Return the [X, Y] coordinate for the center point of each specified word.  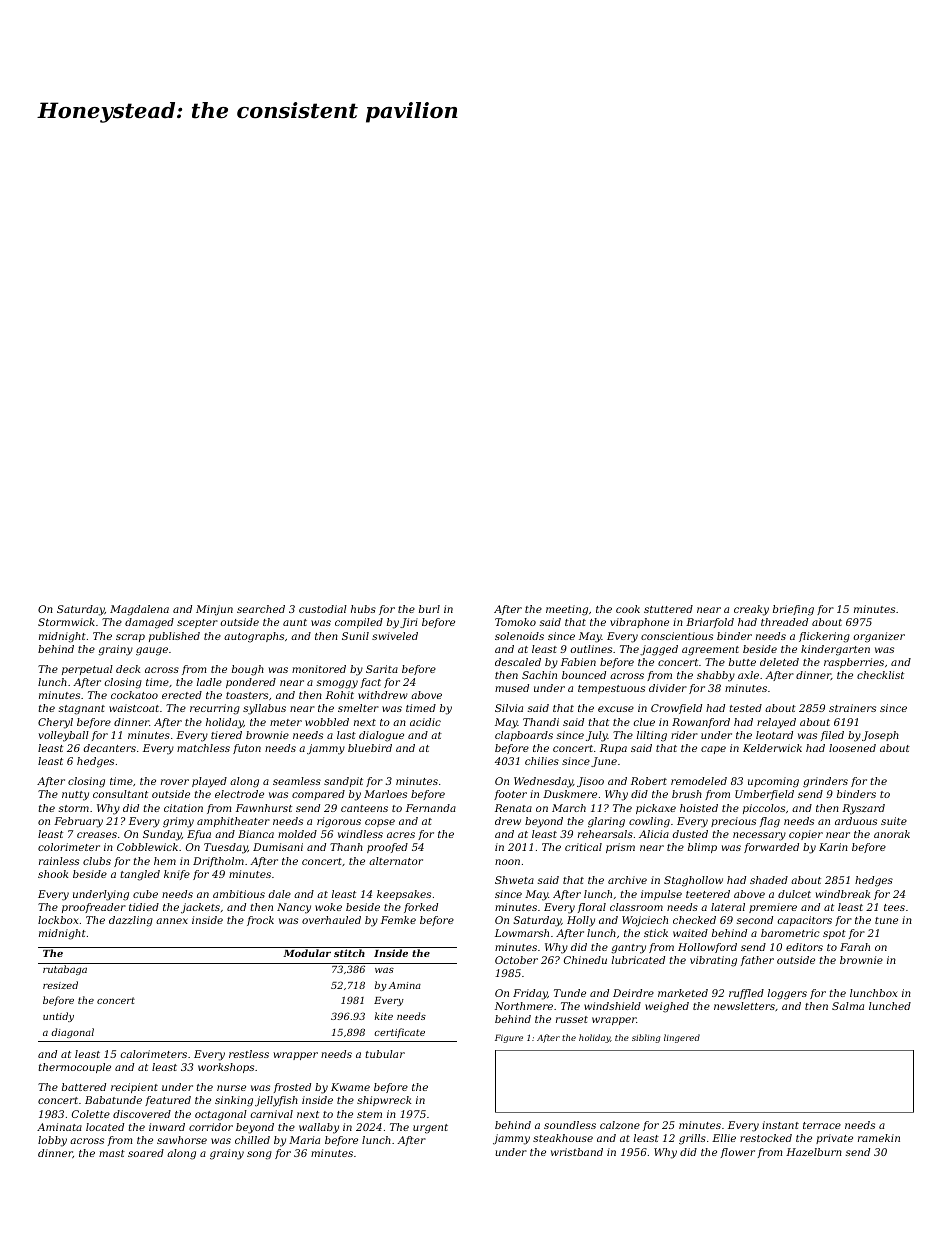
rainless [59, 861]
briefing [793, 610]
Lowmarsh [522, 933]
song [259, 1155]
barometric [790, 933]
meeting [567, 610]
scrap [130, 638]
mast [112, 1153]
